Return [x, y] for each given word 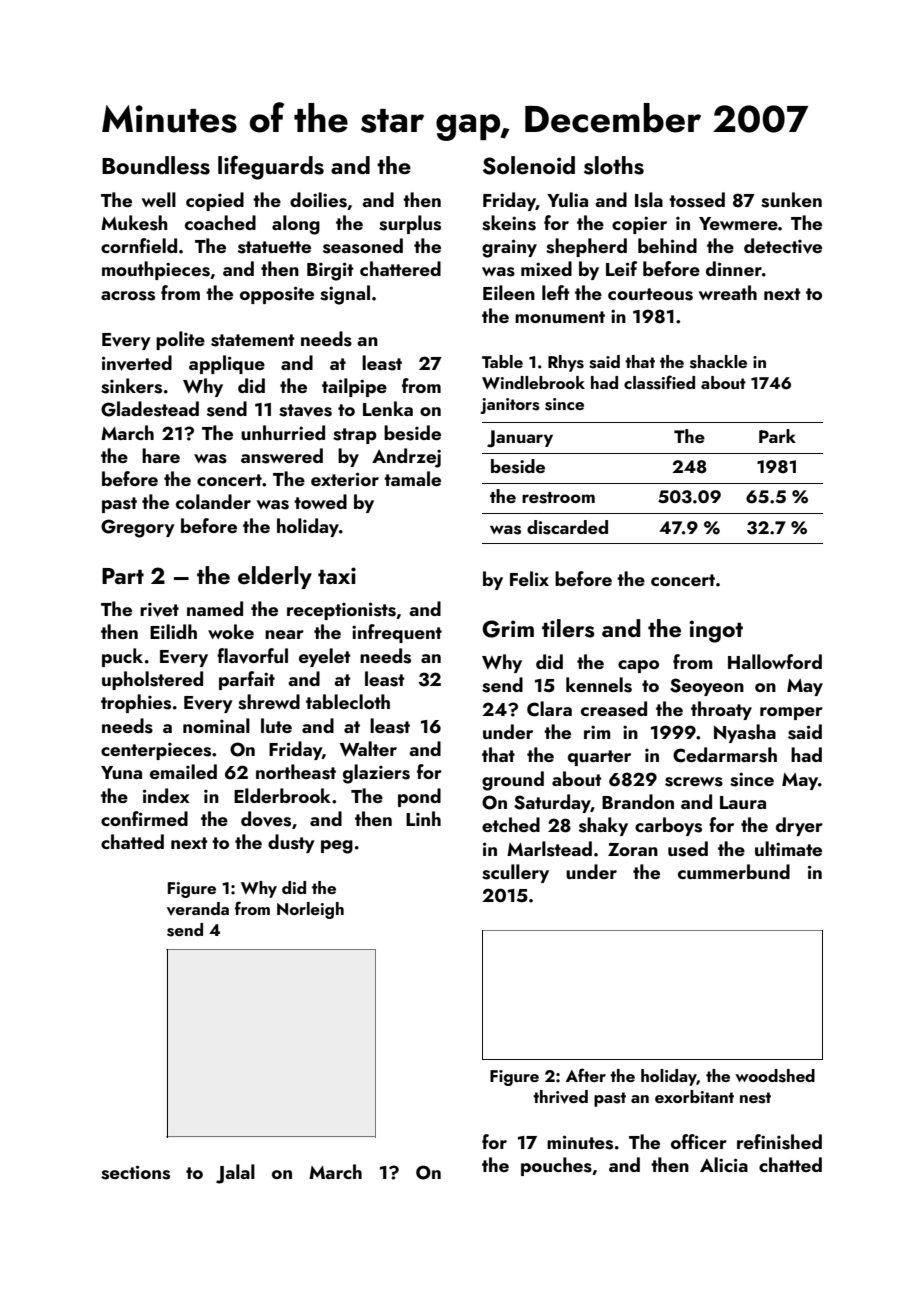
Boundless [156, 165]
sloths [614, 165]
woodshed [775, 1076]
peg [337, 847]
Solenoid [529, 165]
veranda [198, 909]
